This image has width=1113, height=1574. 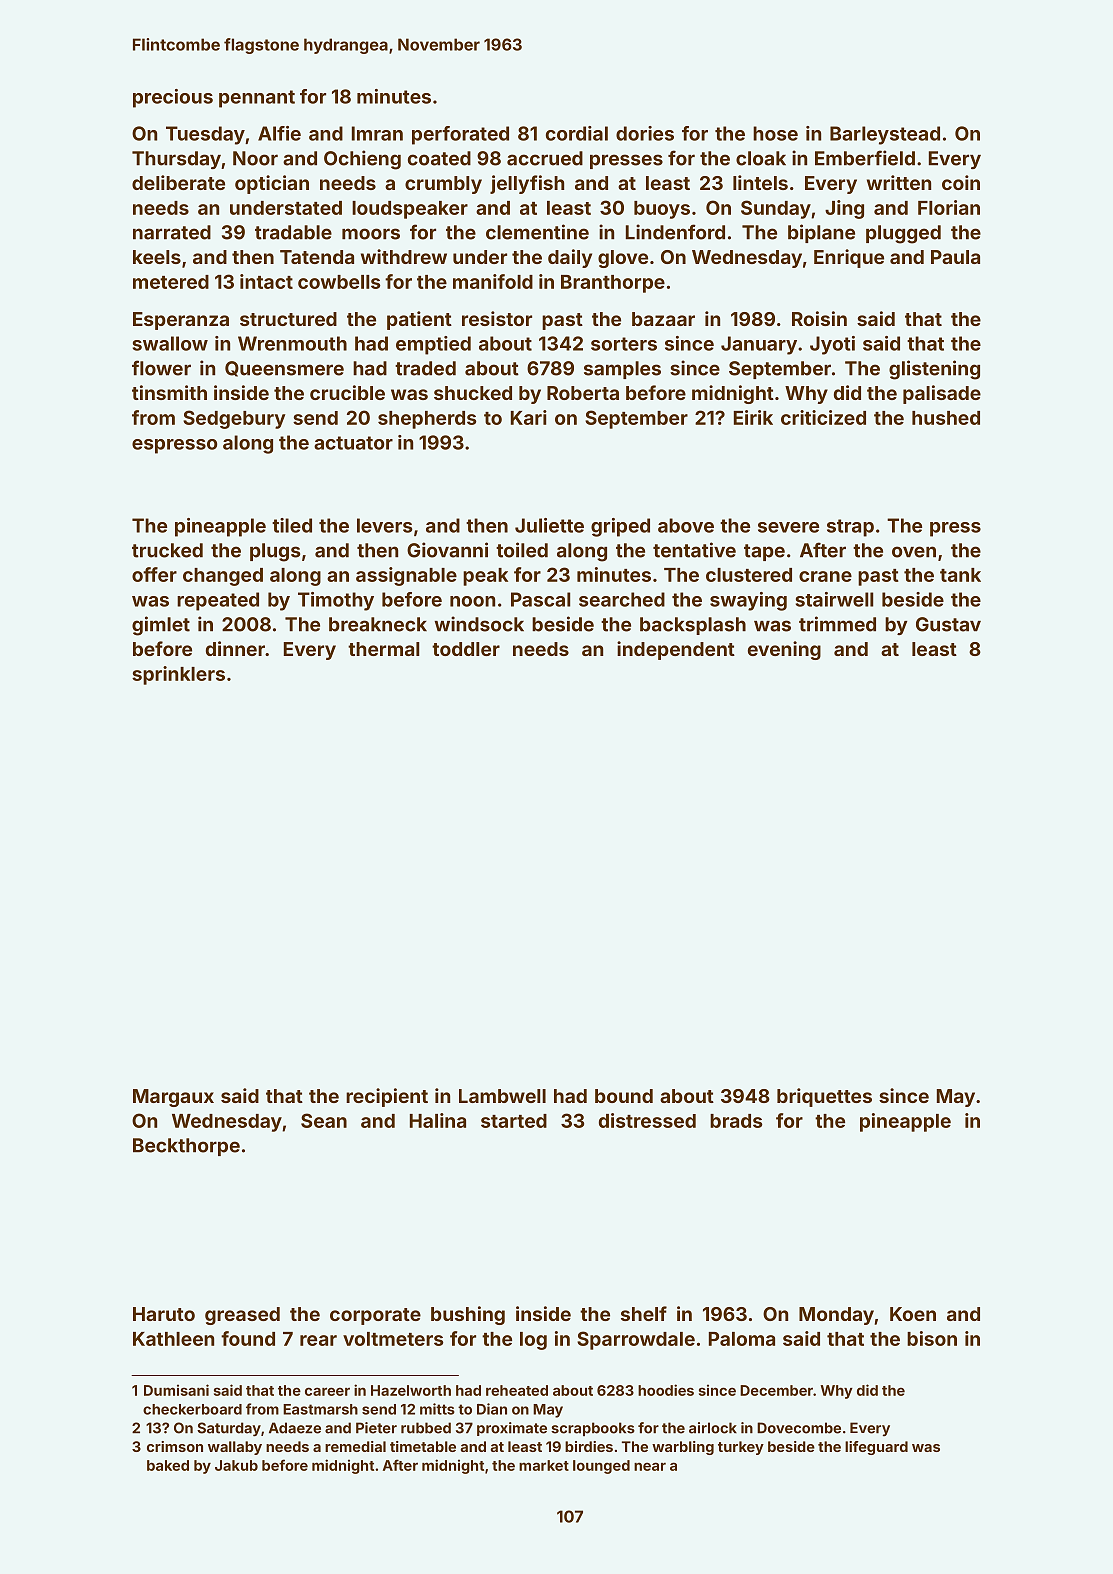 I want to click on buoys, so click(x=662, y=210).
